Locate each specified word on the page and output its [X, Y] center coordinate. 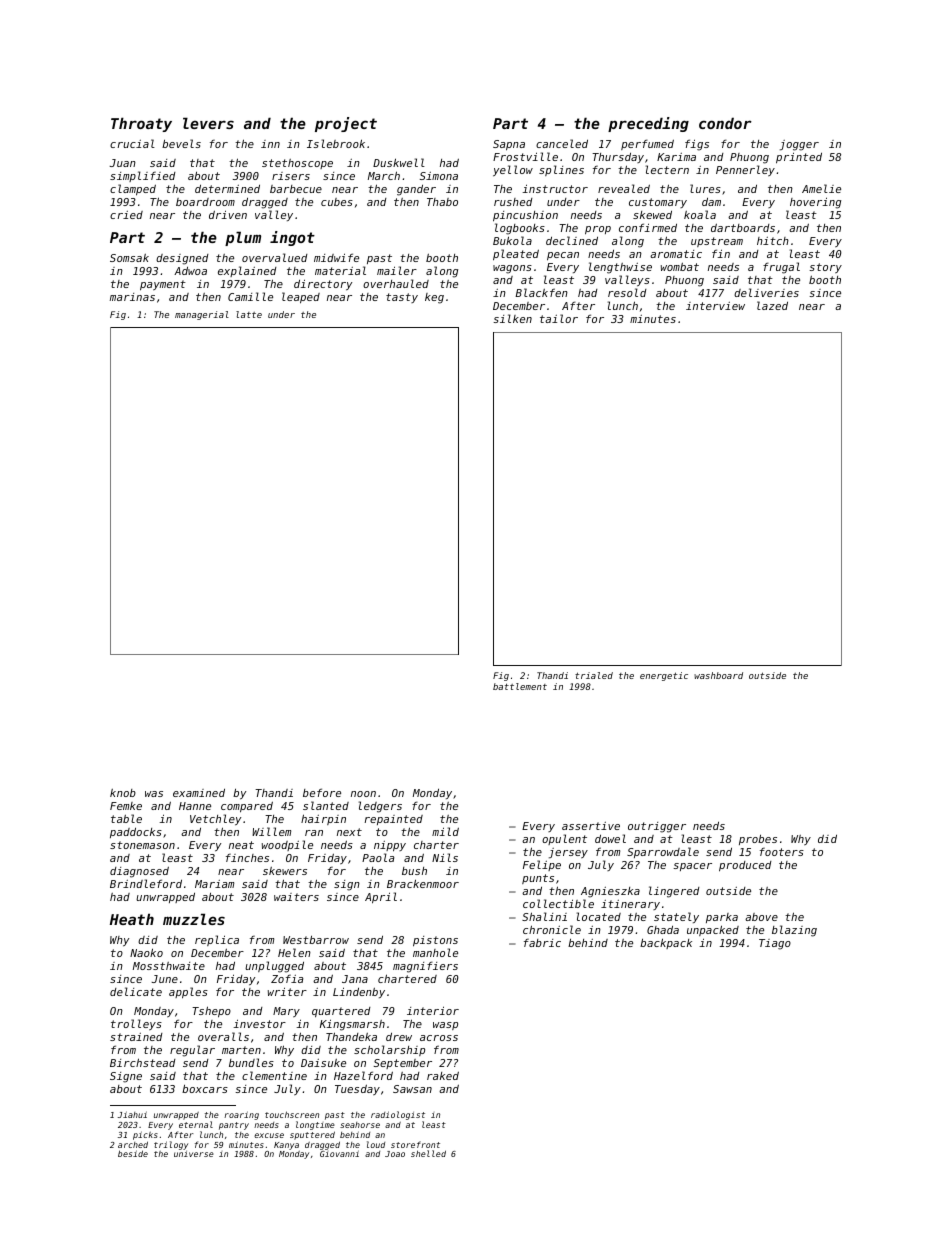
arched [133, 1145]
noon [363, 794]
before [322, 792]
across [439, 1038]
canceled [562, 143]
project [346, 124]
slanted [326, 805]
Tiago [775, 944]
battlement [520, 686]
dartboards [743, 227]
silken [512, 318]
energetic [664, 676]
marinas [132, 297]
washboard [718, 675]
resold [627, 292]
